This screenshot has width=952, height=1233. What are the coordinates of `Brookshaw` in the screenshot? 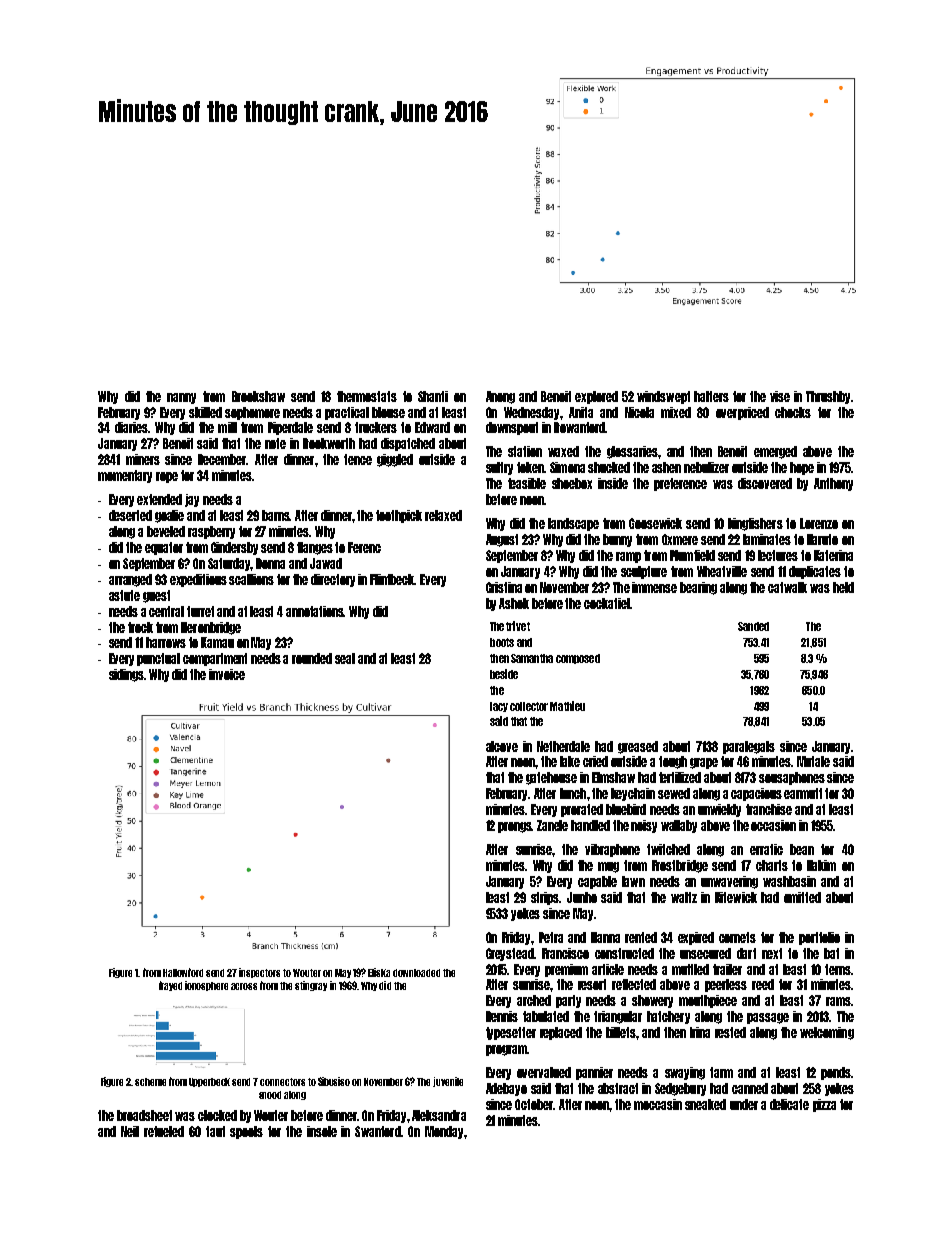 It's located at (258, 396).
